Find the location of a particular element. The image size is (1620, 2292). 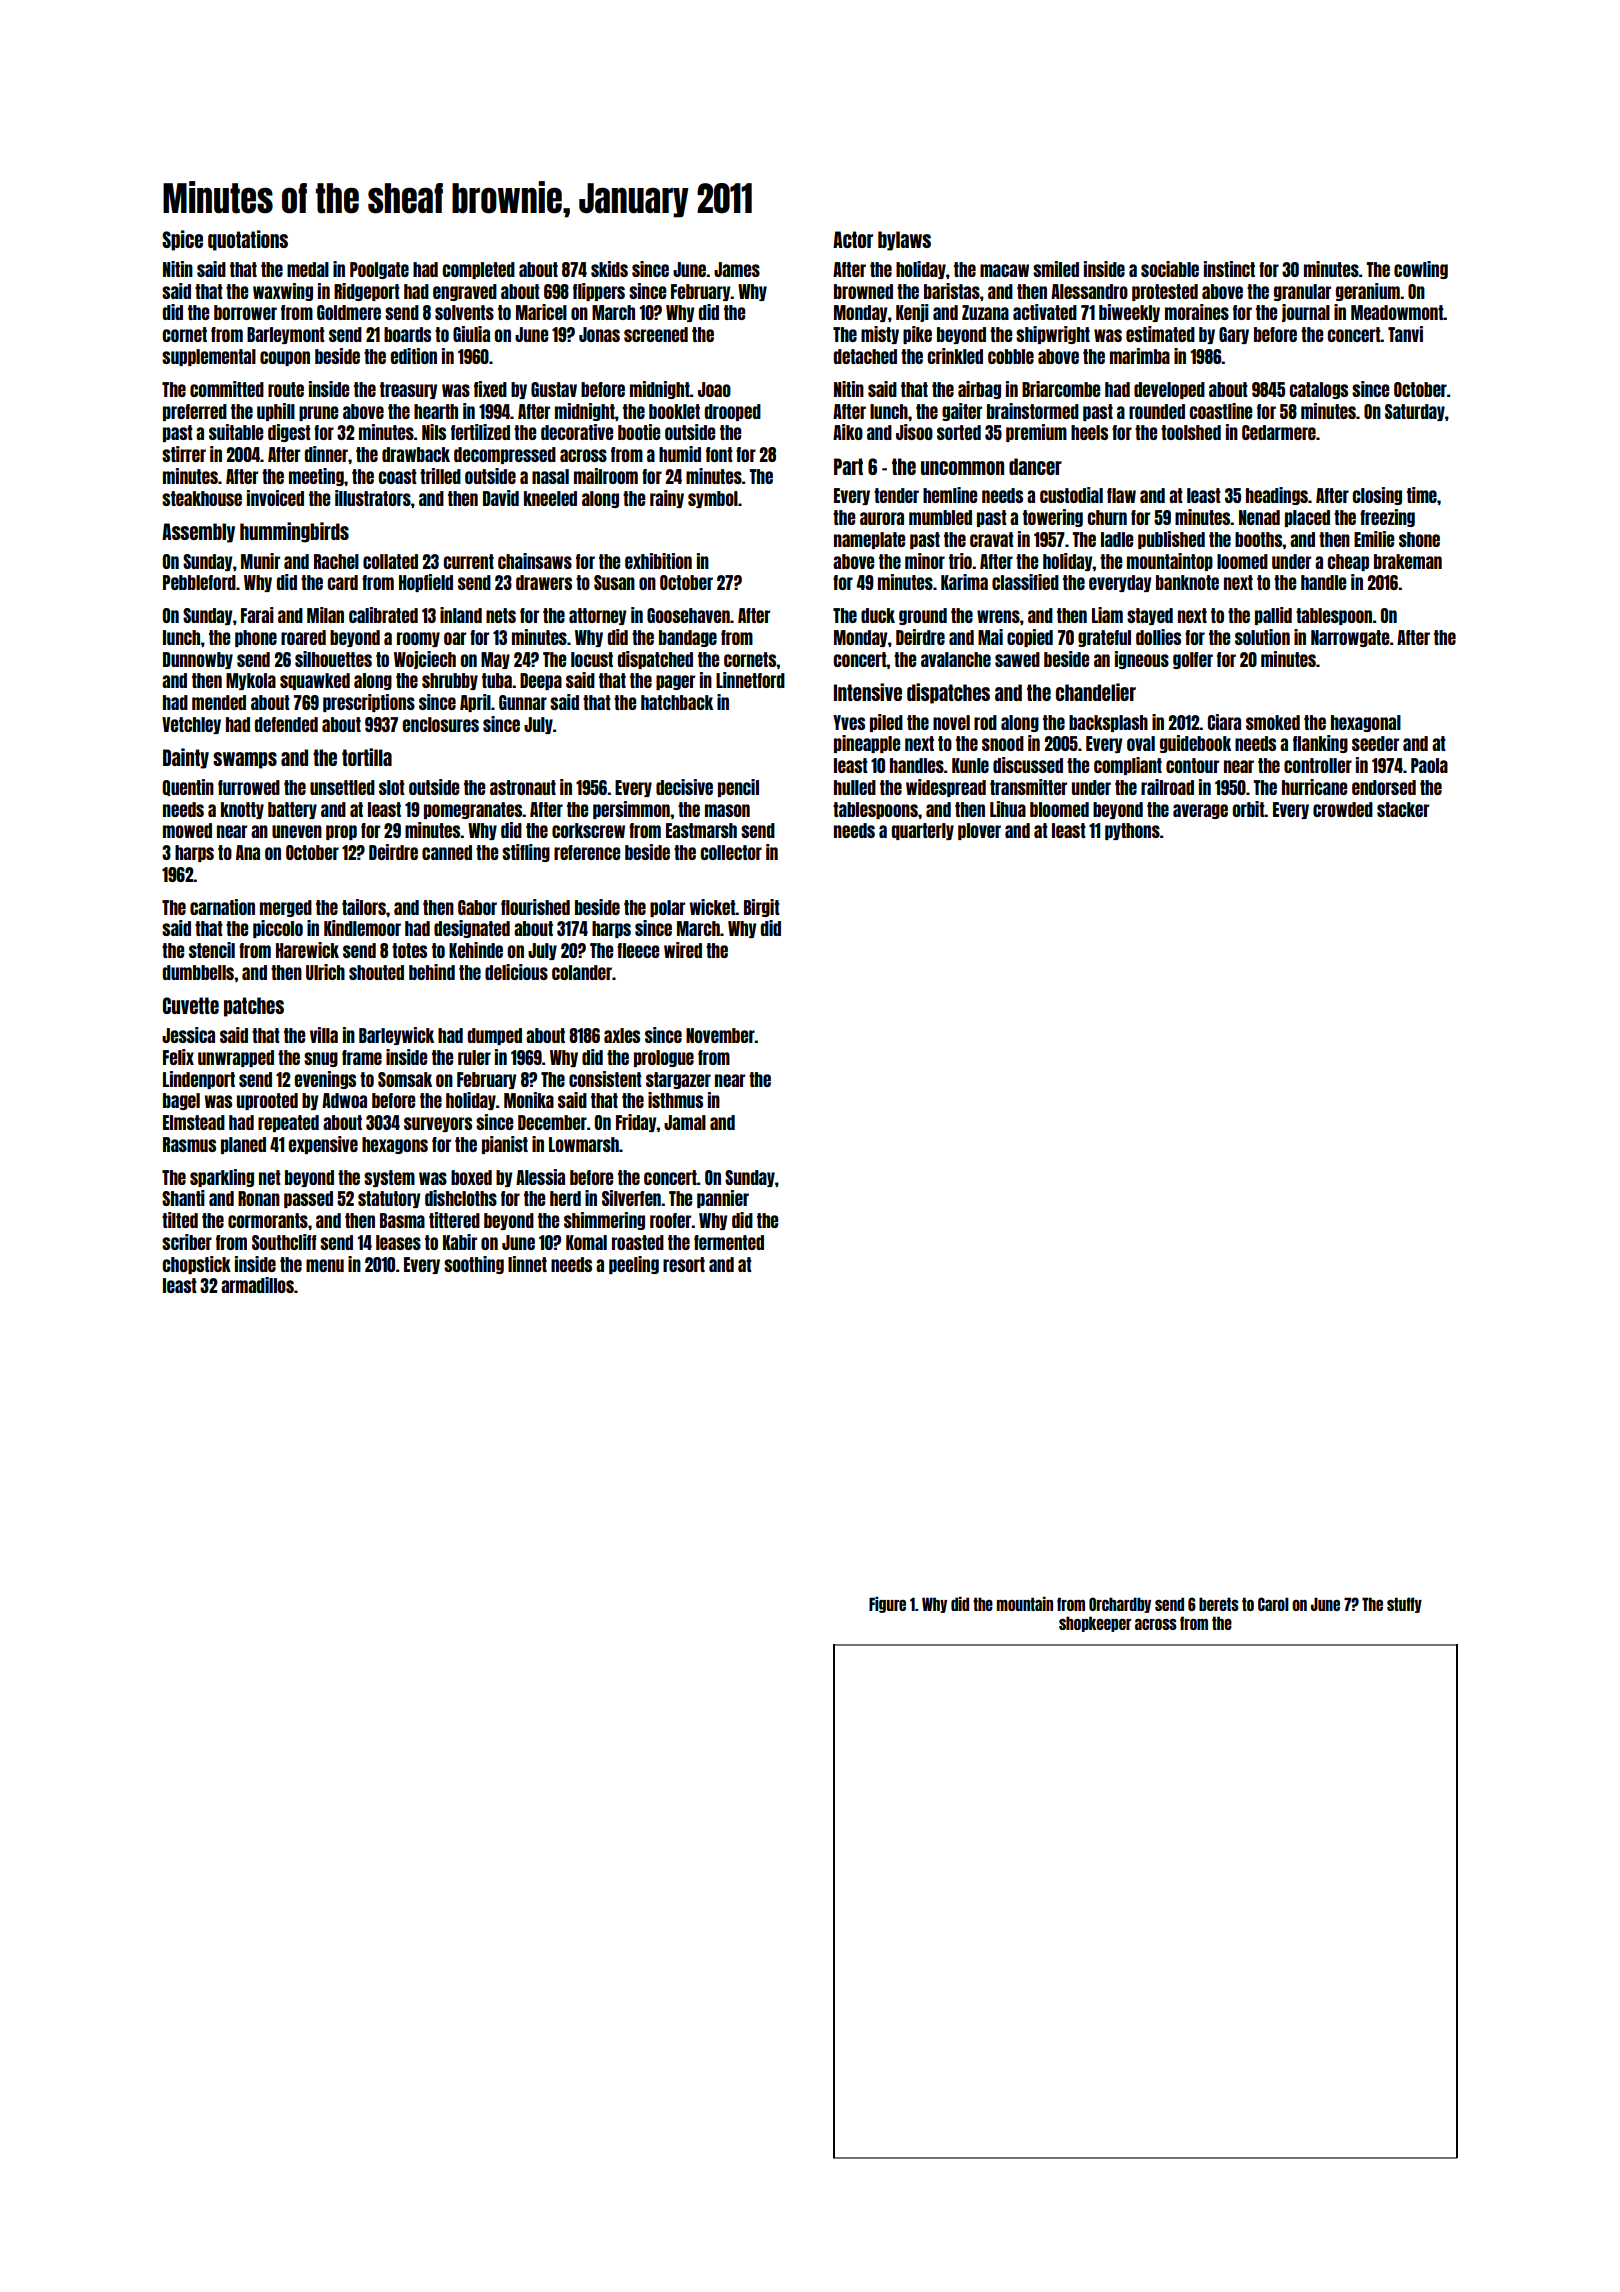

skids is located at coordinates (609, 269).
